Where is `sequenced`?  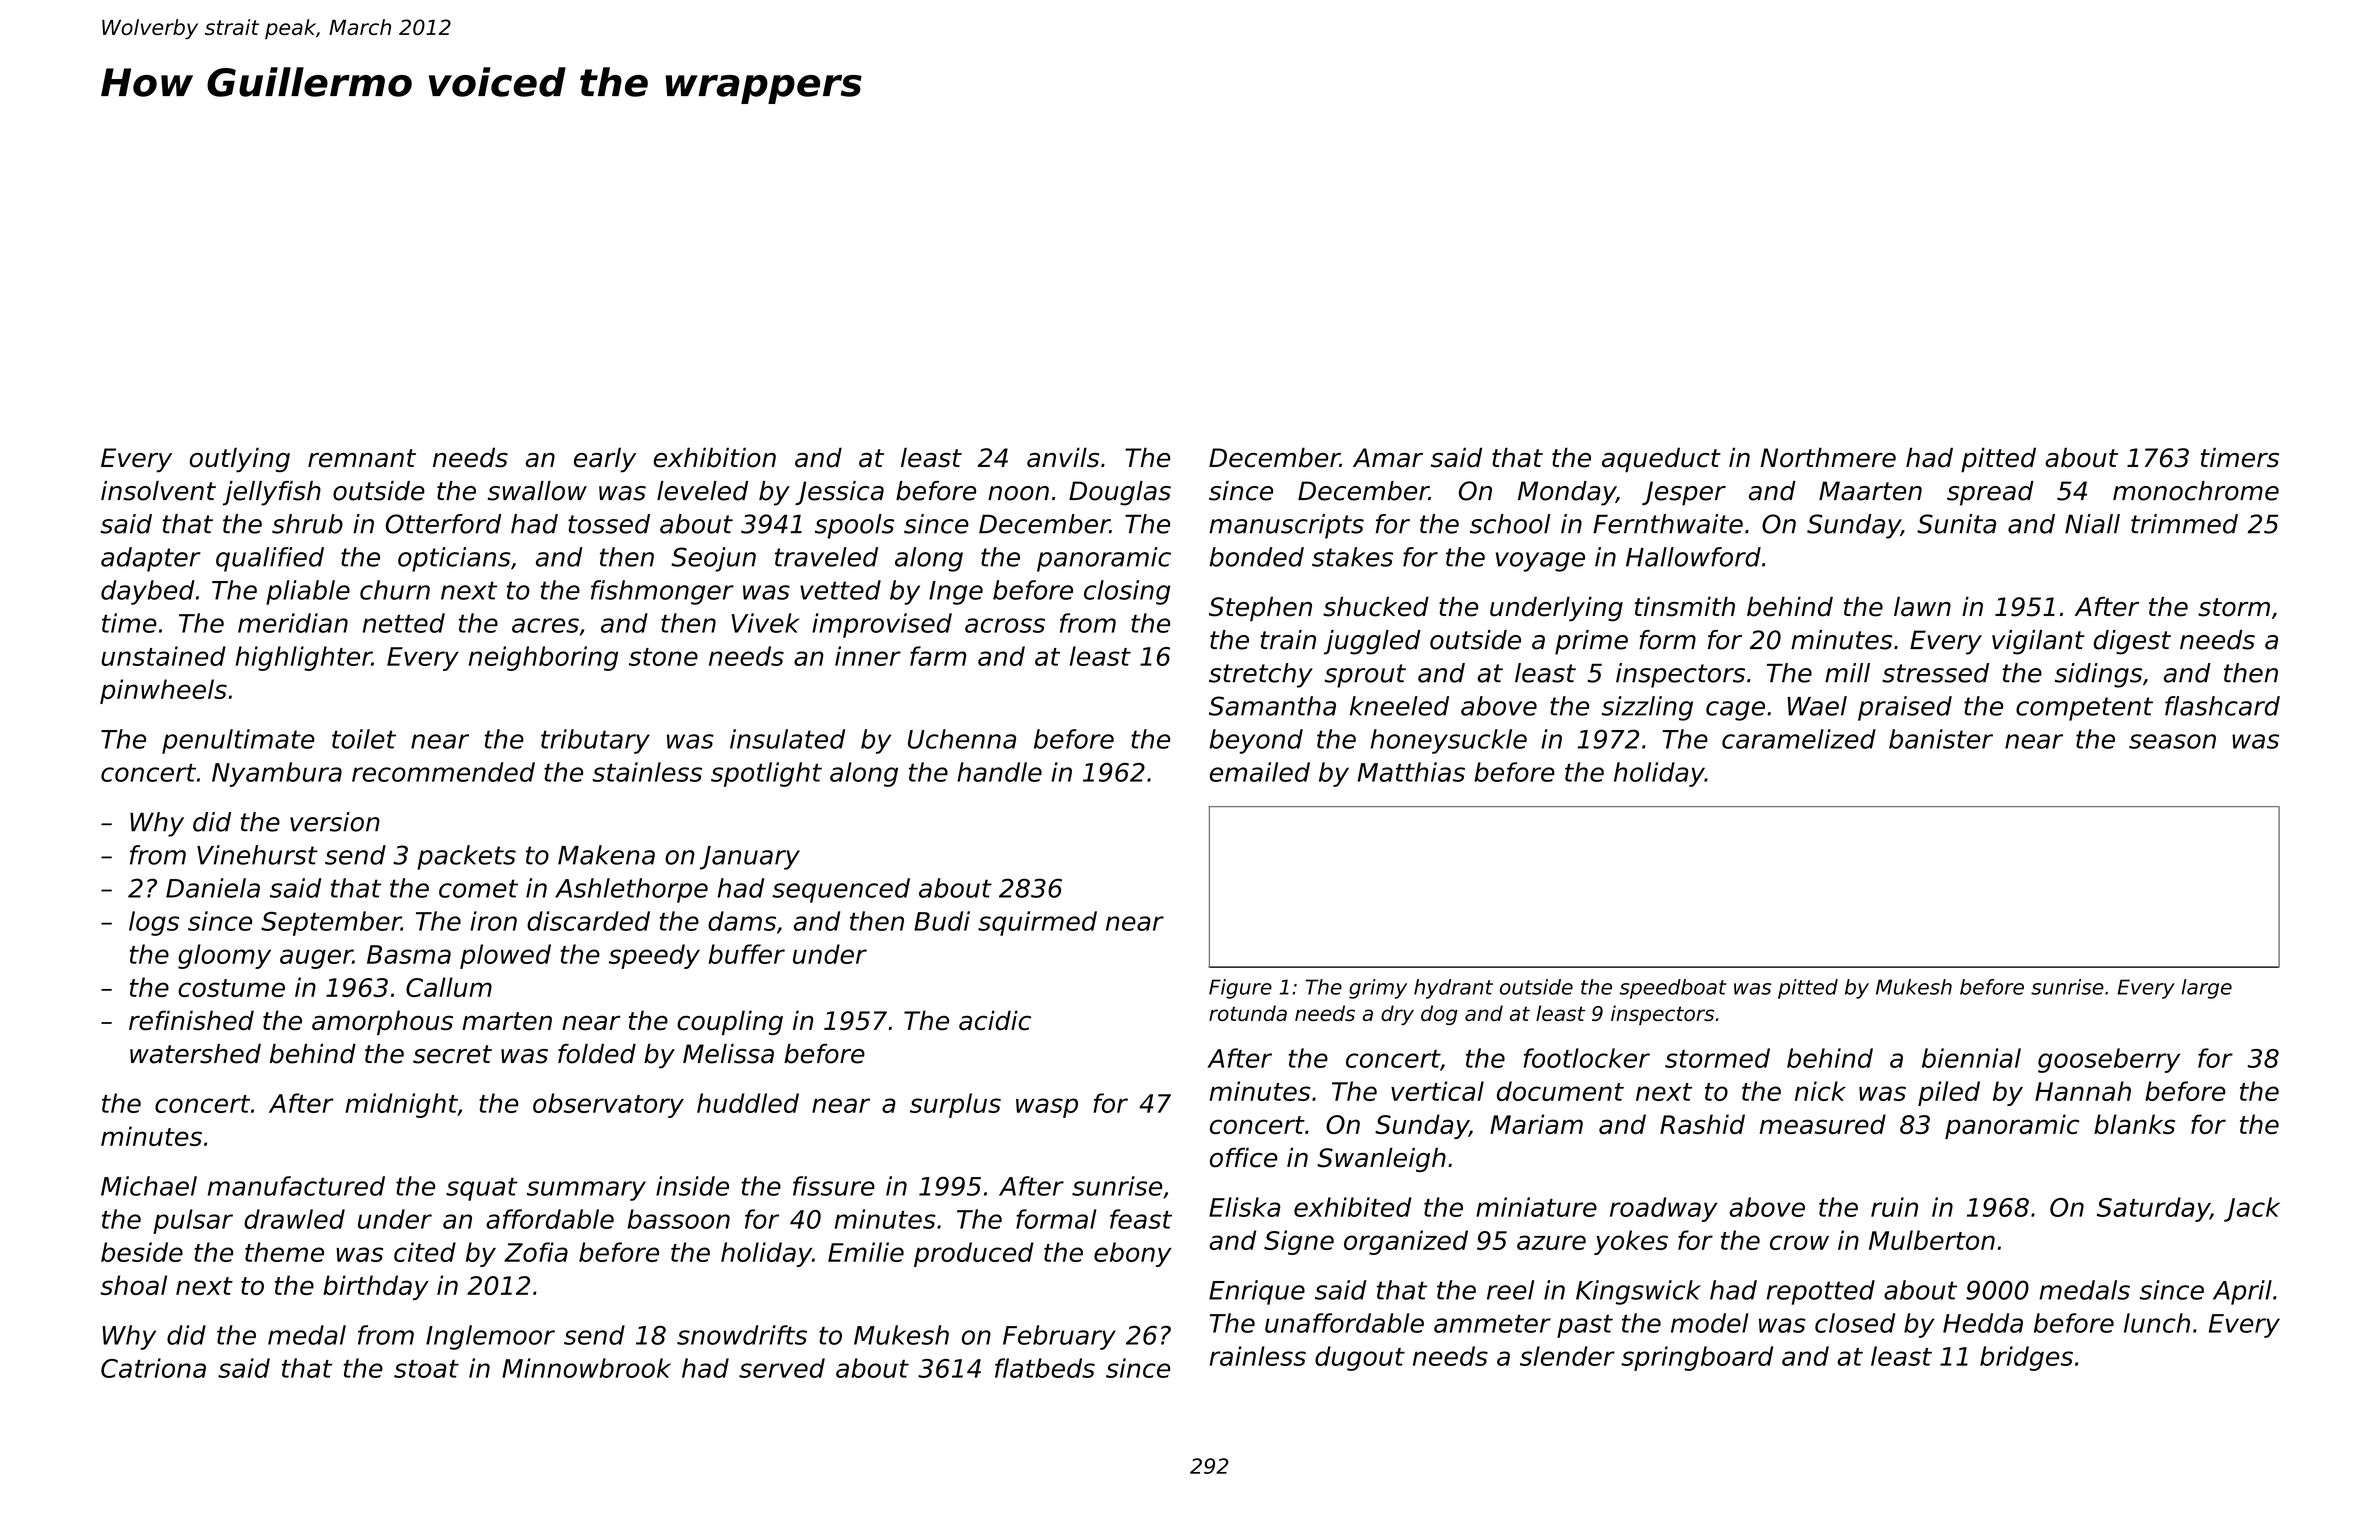
sequenced is located at coordinates (841, 890).
